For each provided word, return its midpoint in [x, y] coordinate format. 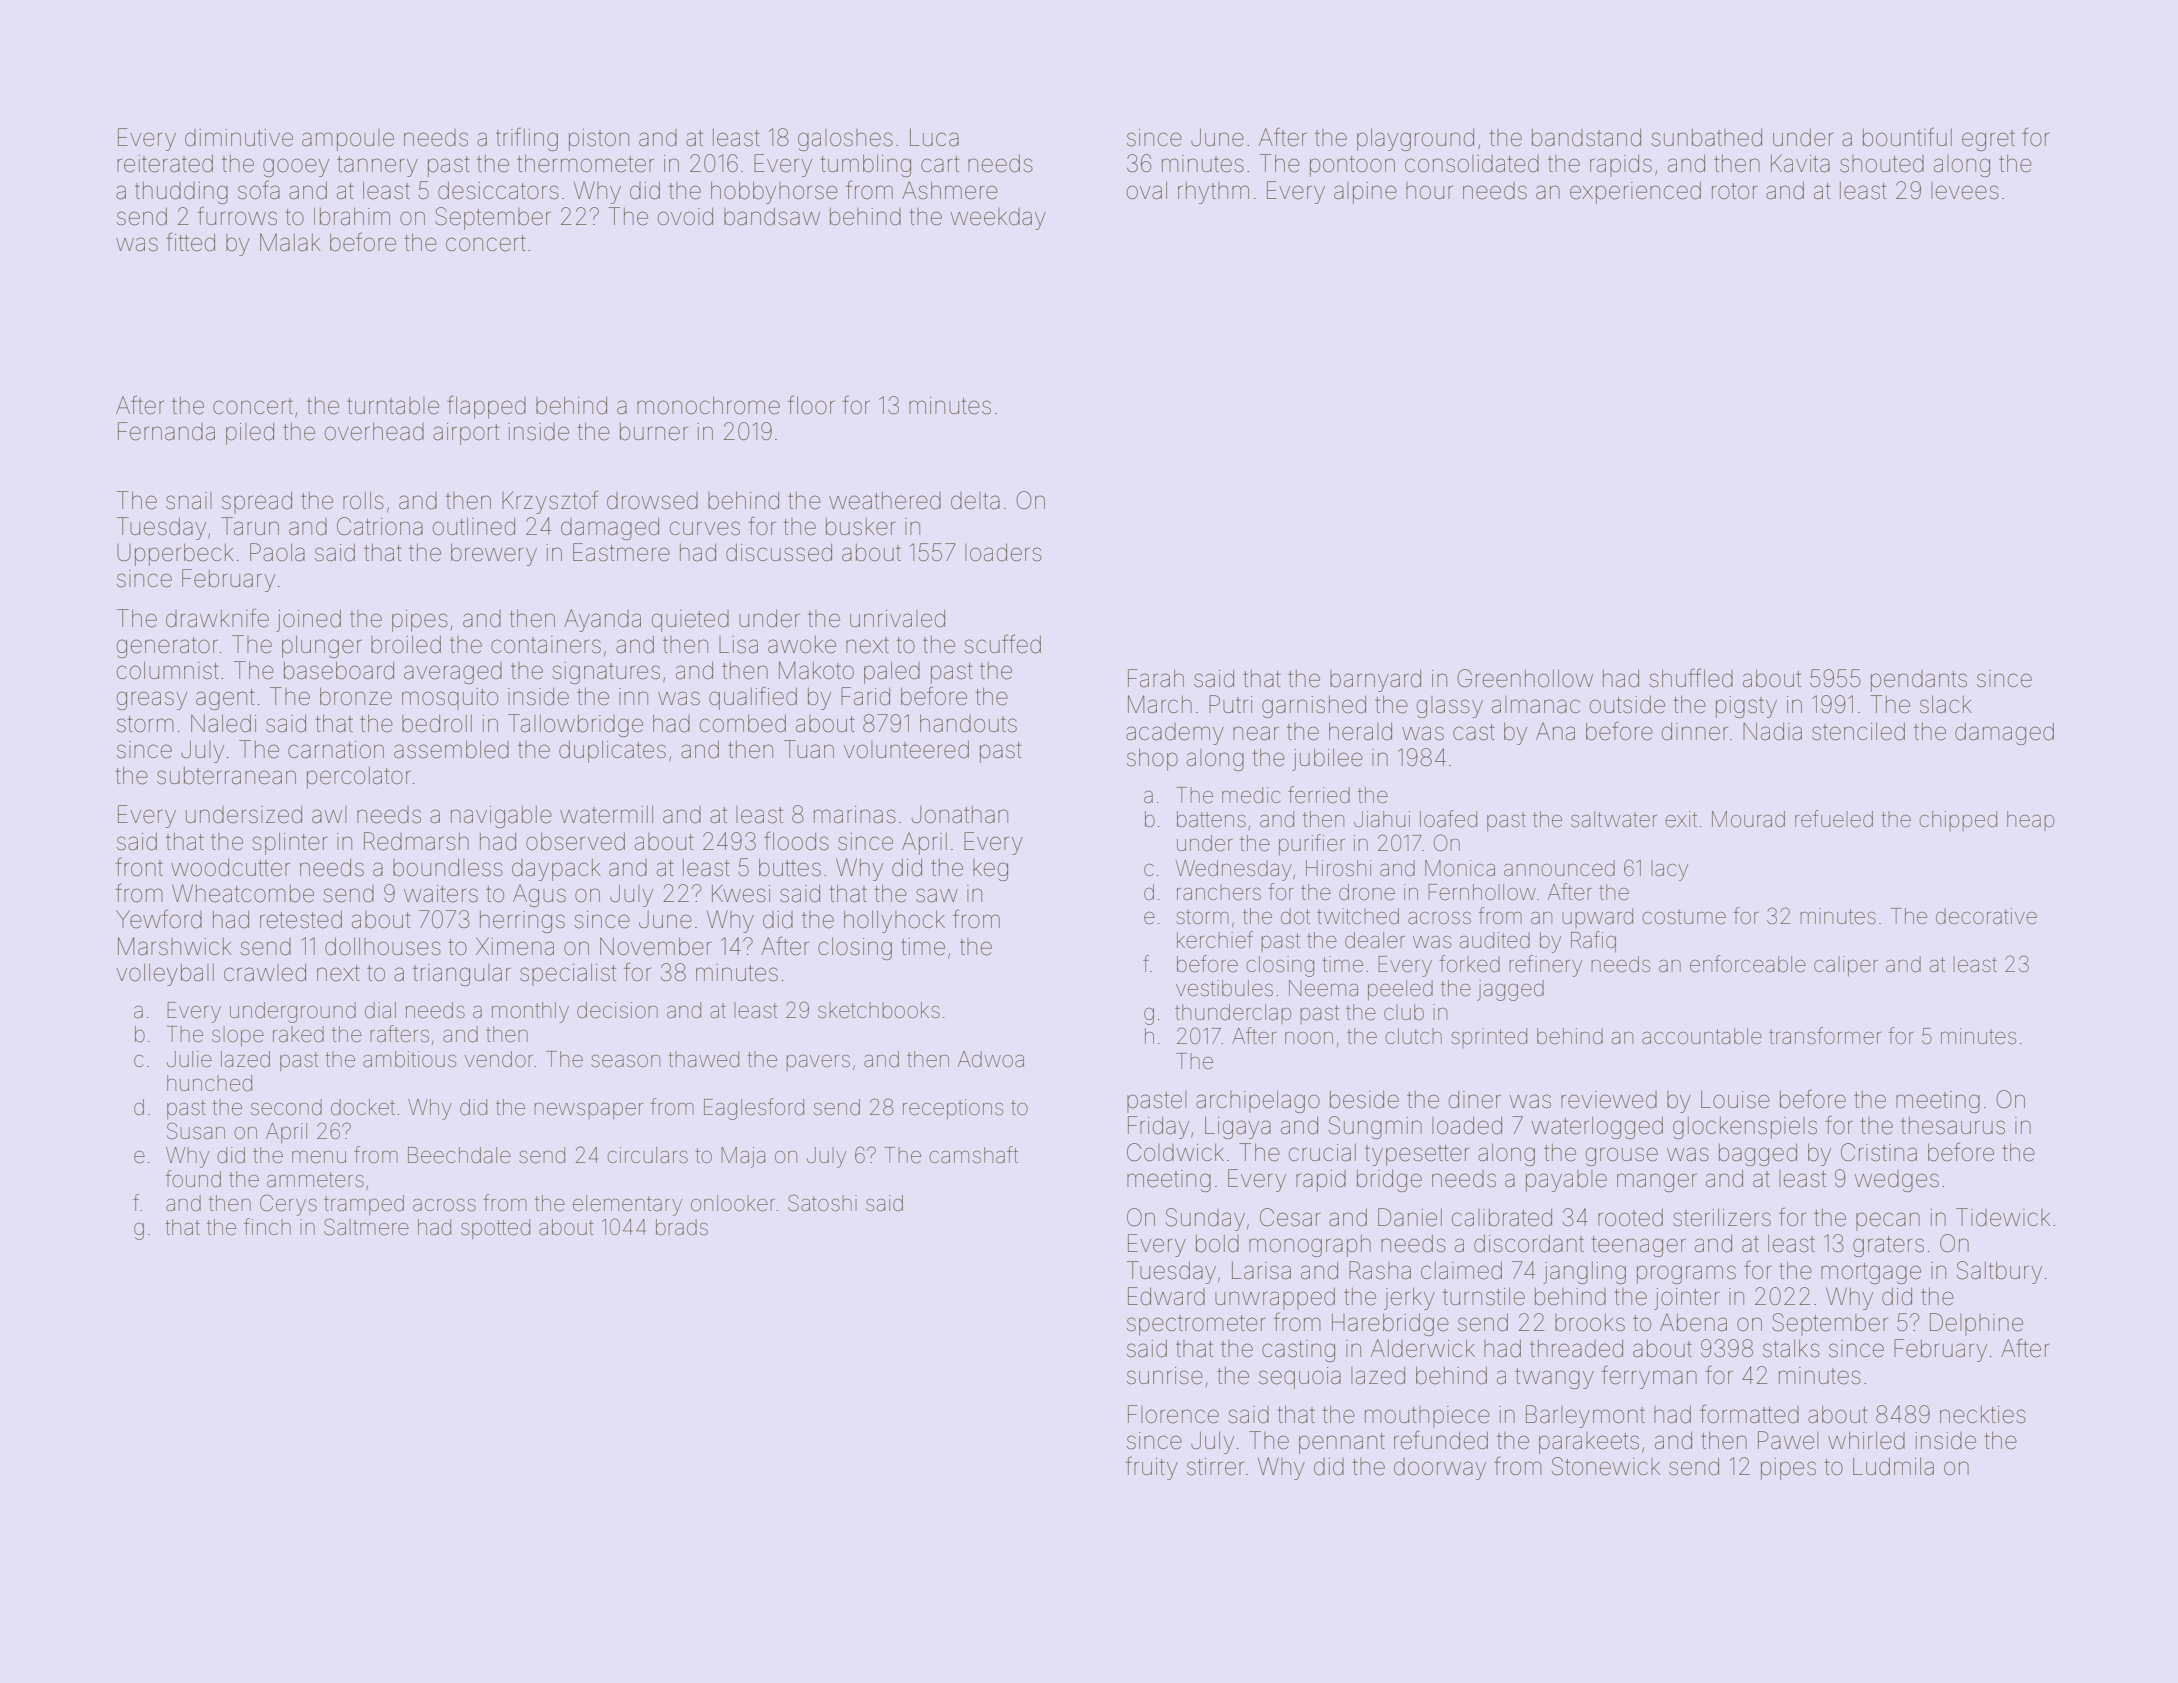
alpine [1365, 193]
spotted [495, 1229]
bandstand [1586, 138]
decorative [1986, 916]
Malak [290, 242]
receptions [953, 1109]
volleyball [165, 974]
